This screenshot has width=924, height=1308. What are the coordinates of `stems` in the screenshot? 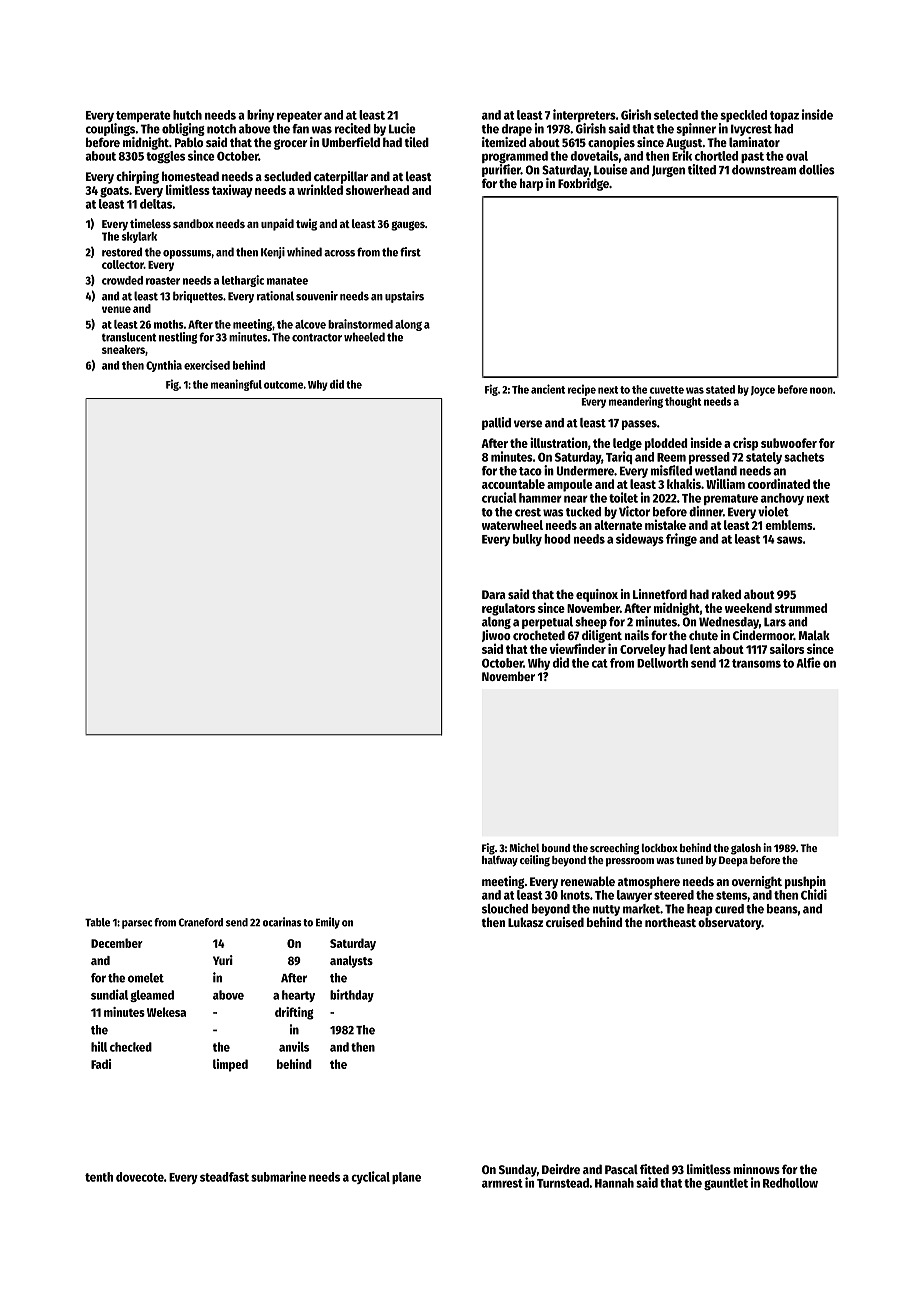 It's located at (731, 895).
